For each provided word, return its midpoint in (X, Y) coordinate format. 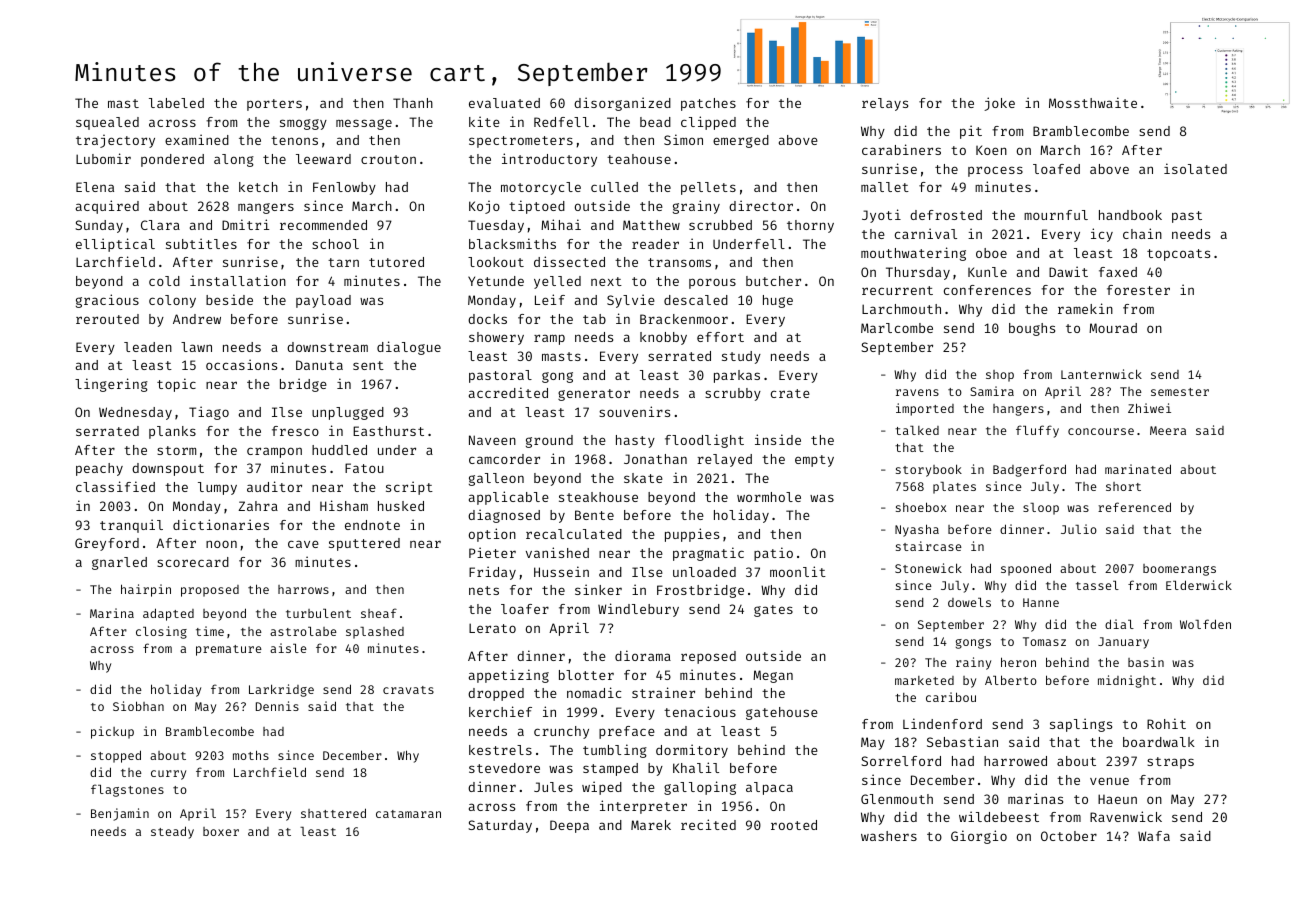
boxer (221, 831)
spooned (1026, 569)
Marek (651, 825)
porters (274, 105)
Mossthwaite (1093, 102)
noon (221, 544)
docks (487, 319)
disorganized (622, 104)
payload (323, 301)
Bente (594, 515)
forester (1138, 290)
